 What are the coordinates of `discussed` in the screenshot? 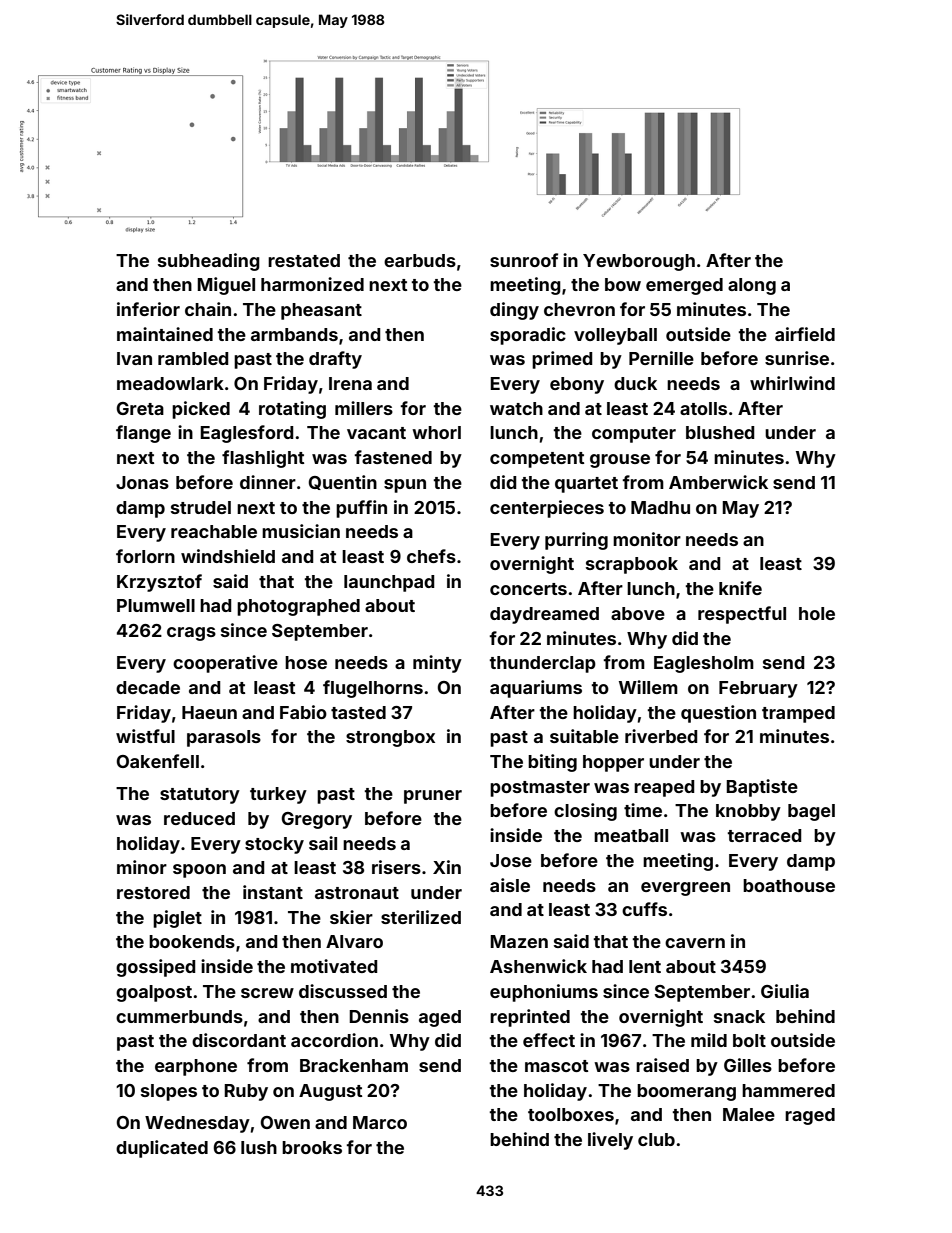 It's located at (343, 991).
